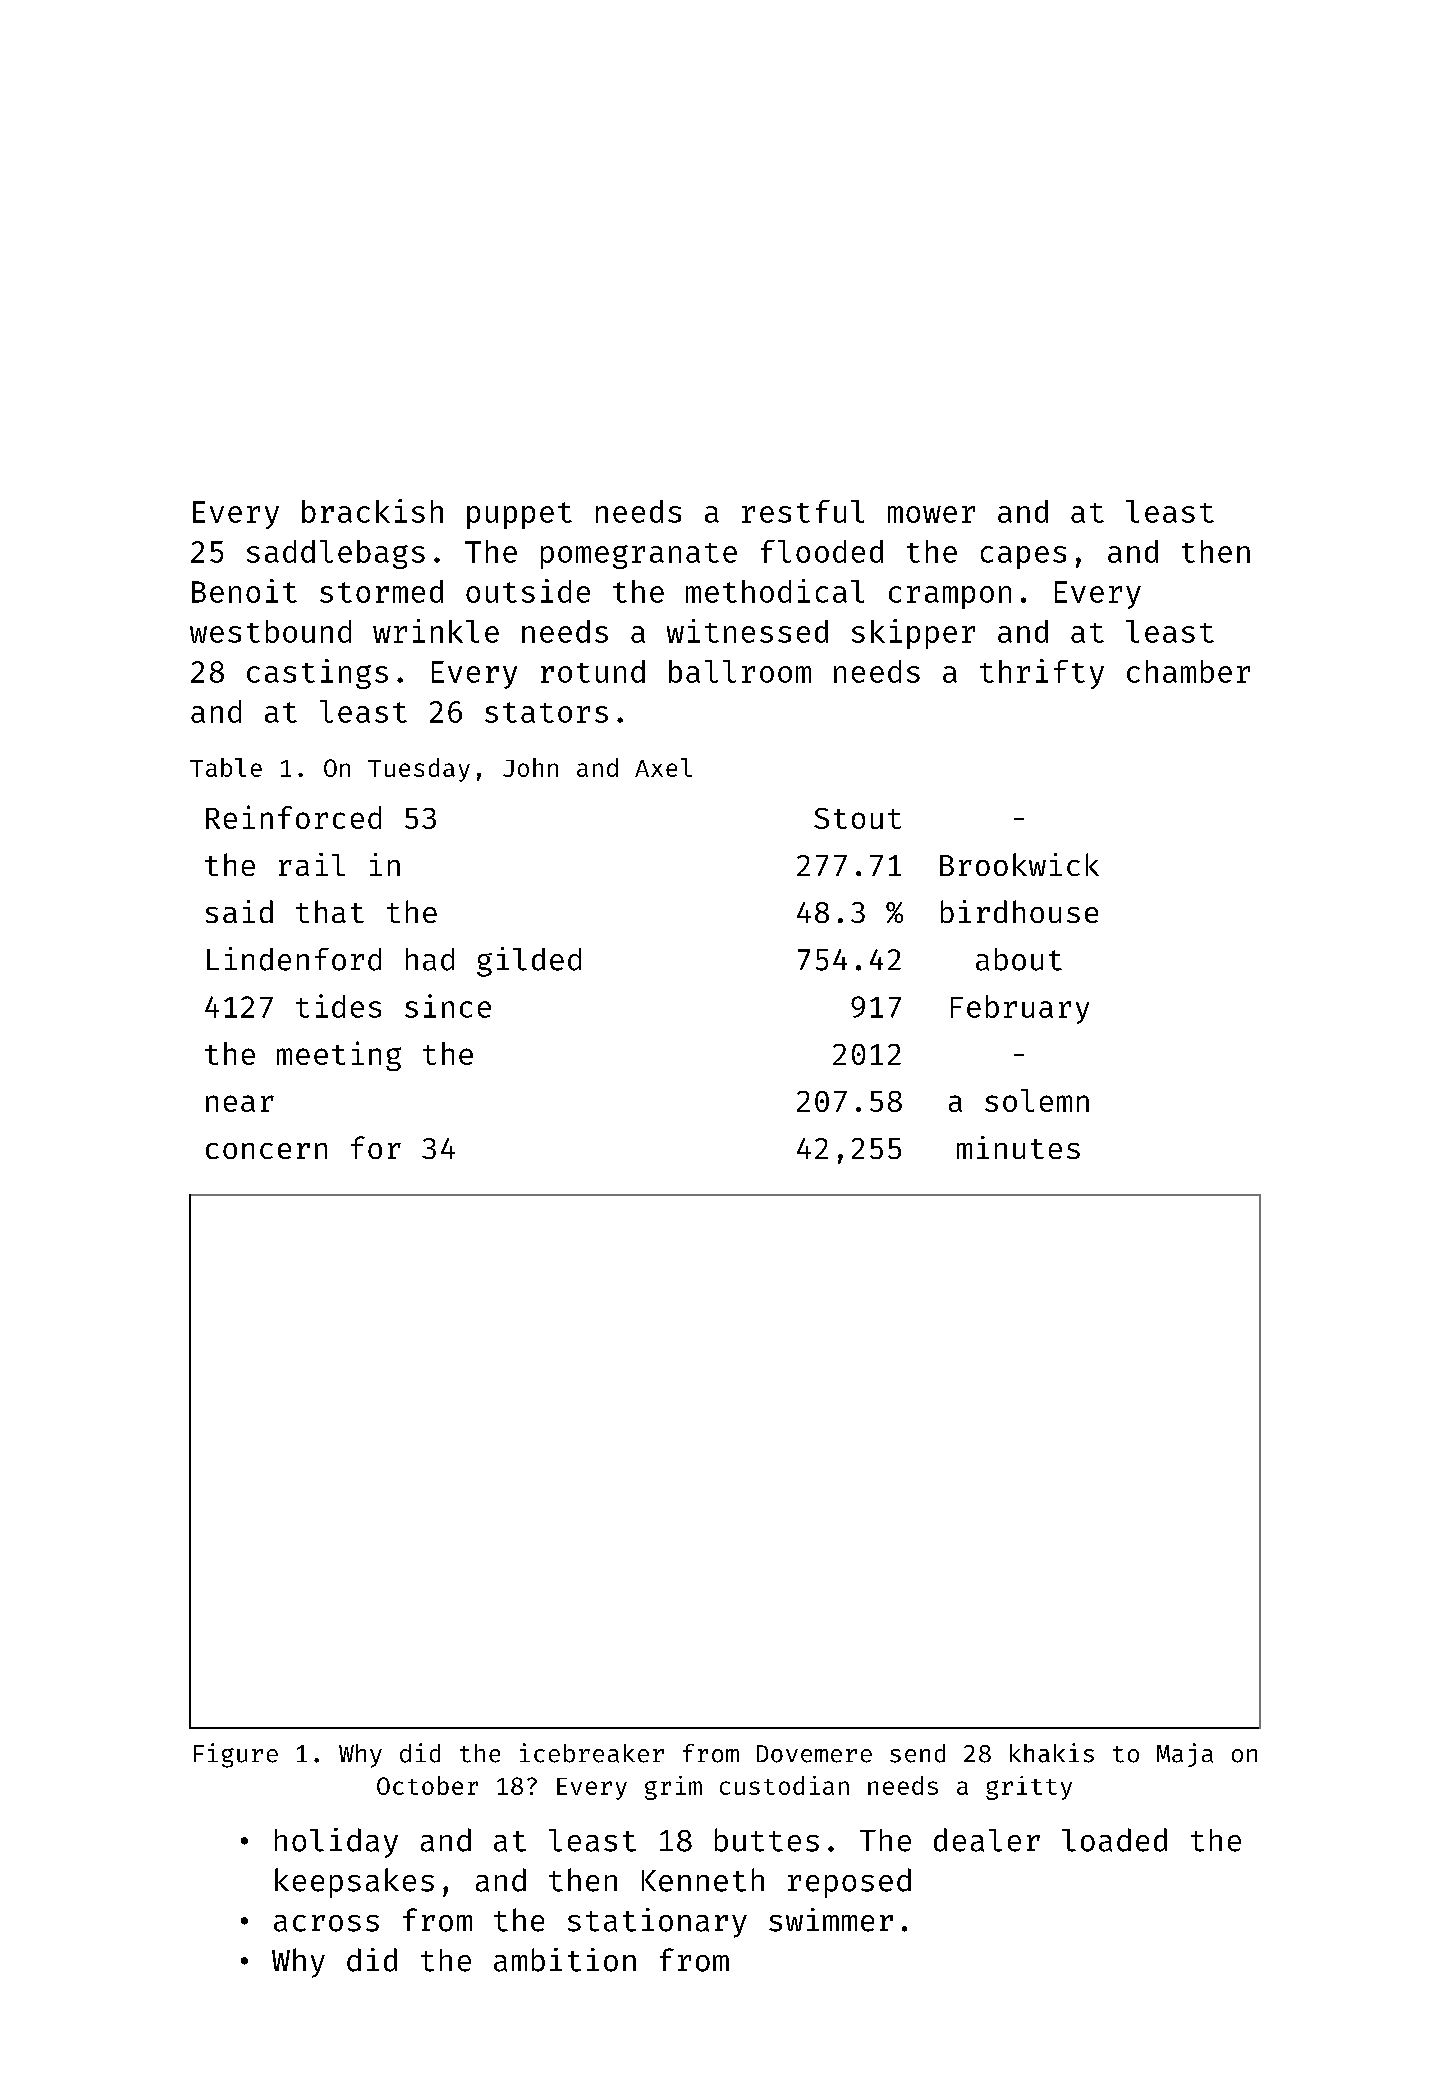 The height and width of the screenshot is (2100, 1450). What do you see at coordinates (419, 770) in the screenshot?
I see `Tuesday` at bounding box center [419, 770].
